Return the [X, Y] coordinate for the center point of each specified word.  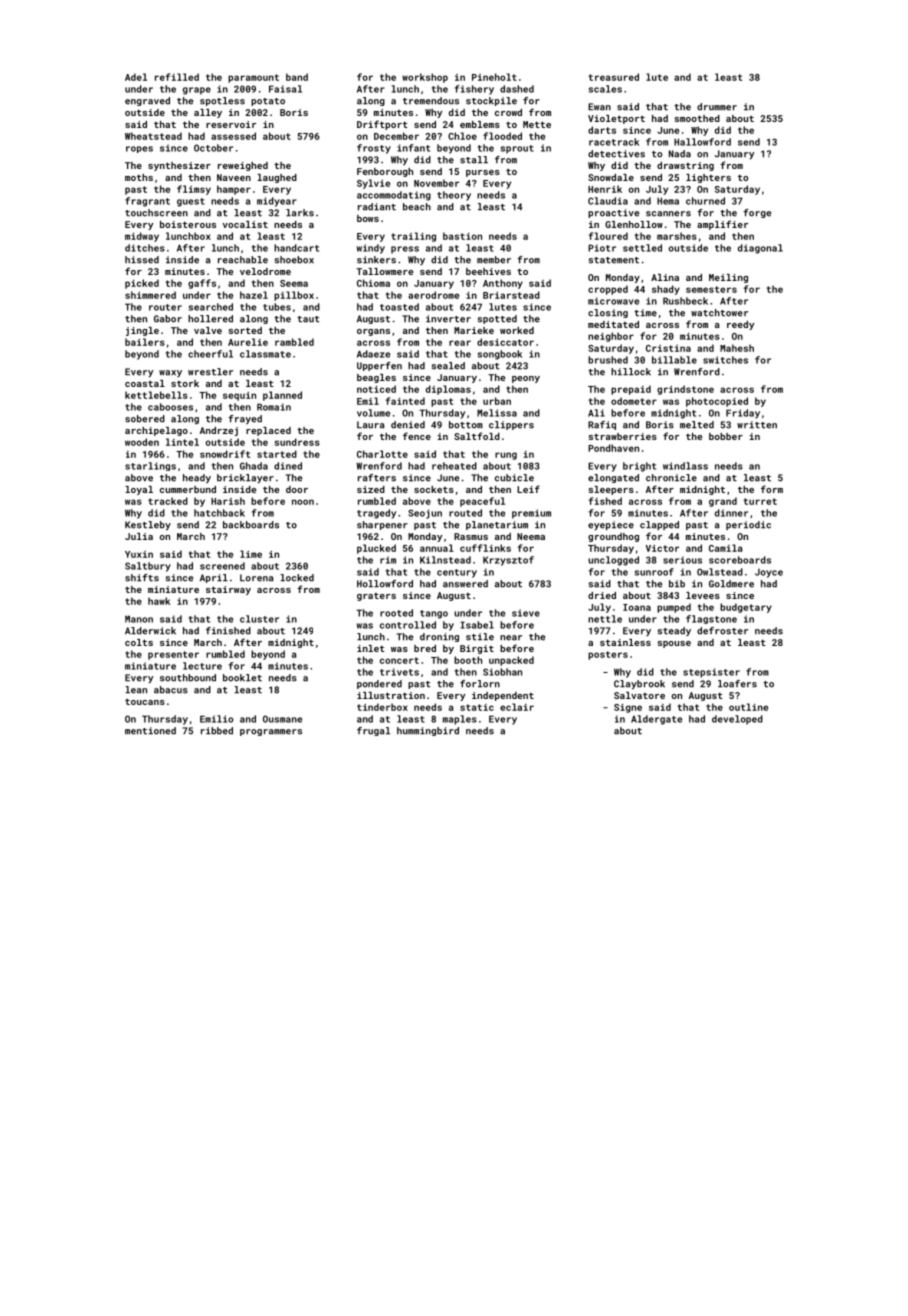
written [757, 425]
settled [642, 248]
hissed [142, 260]
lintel [182, 442]
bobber [726, 436]
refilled [177, 77]
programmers [271, 732]
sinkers [376, 260]
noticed [376, 389]
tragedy [376, 514]
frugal [373, 731]
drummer [717, 107]
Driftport [382, 125]
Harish [228, 501]
